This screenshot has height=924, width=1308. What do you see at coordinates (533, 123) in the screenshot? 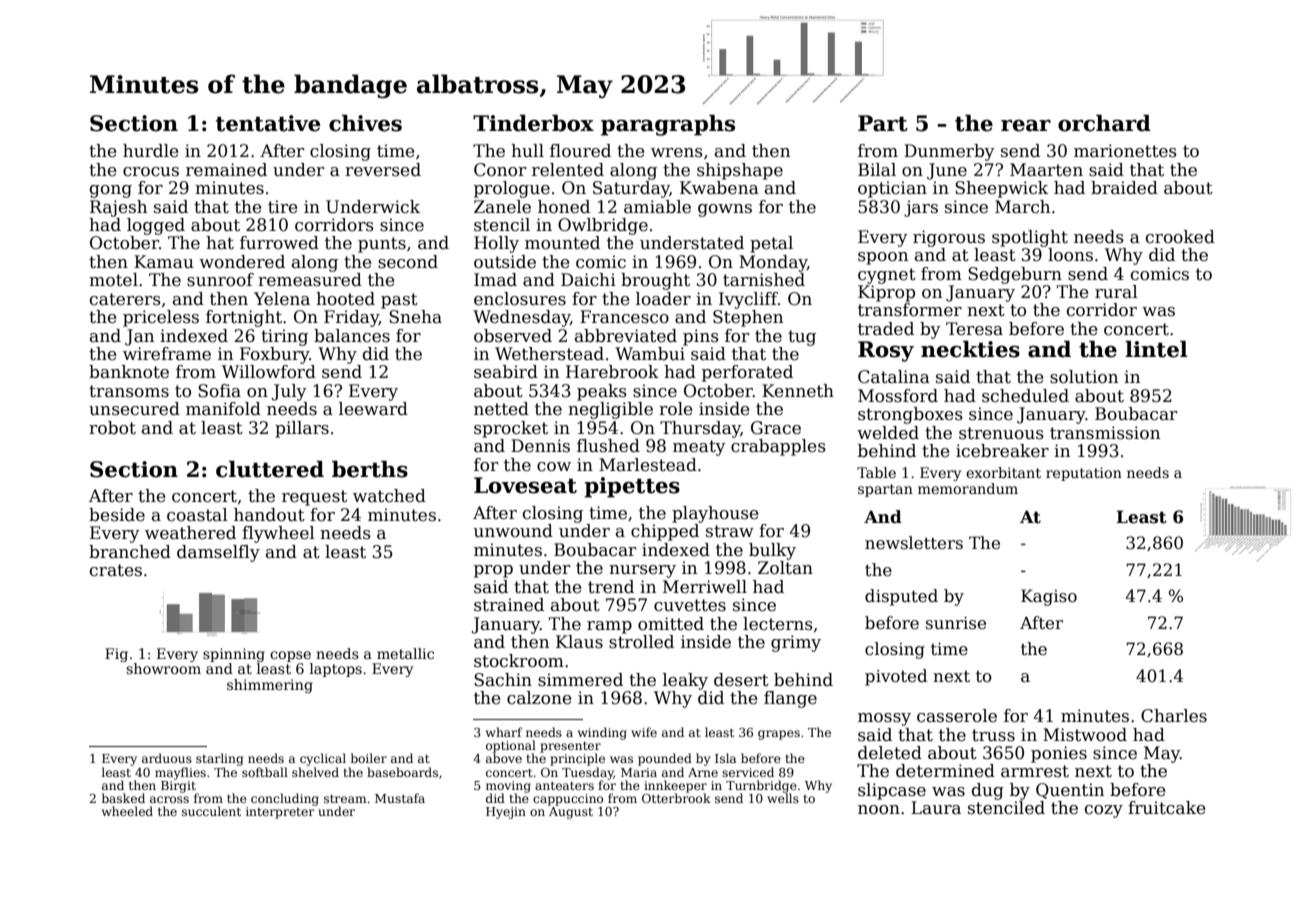
I see `Tinderbox` at bounding box center [533, 123].
